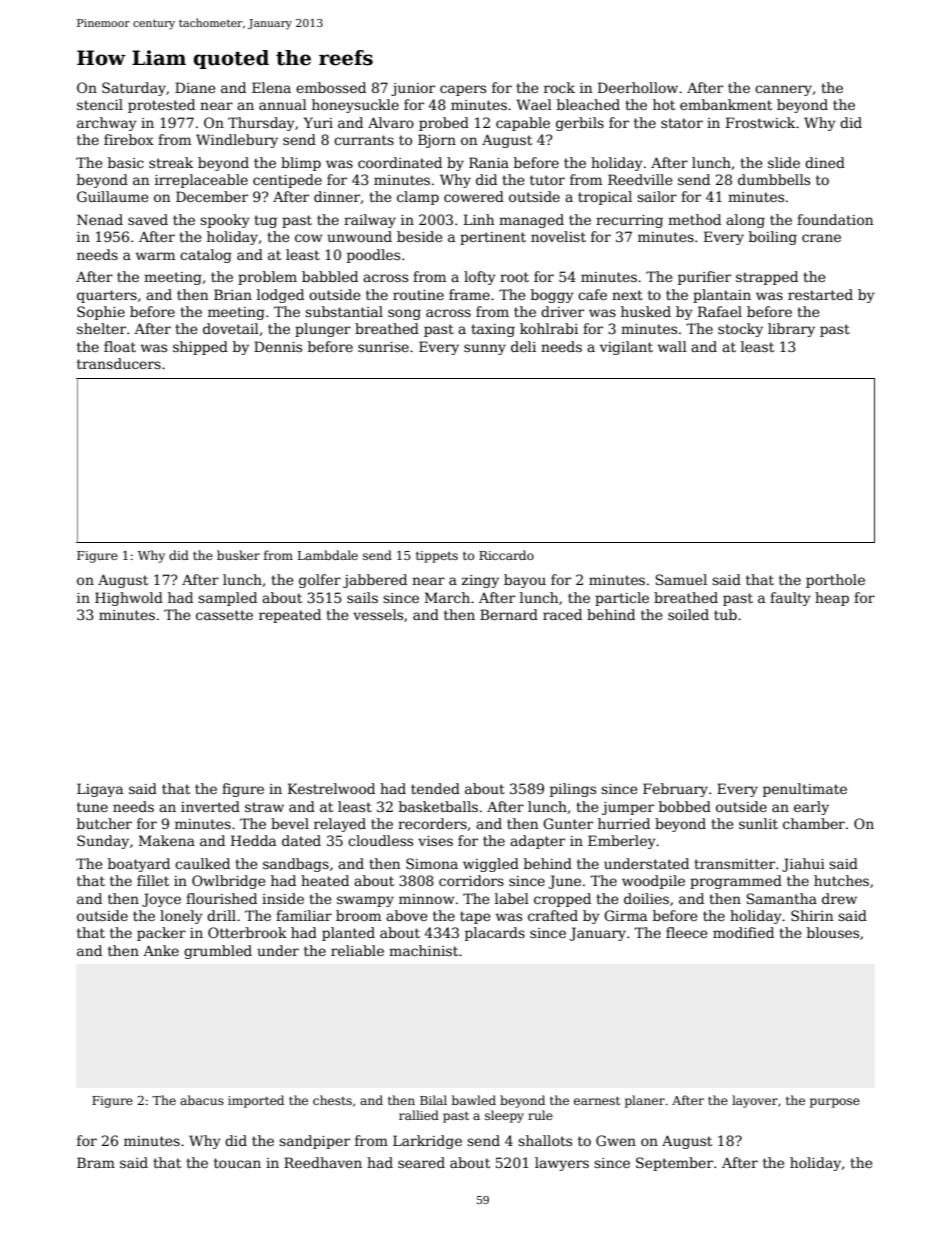  What do you see at coordinates (437, 557) in the document?
I see `tippets` at bounding box center [437, 557].
